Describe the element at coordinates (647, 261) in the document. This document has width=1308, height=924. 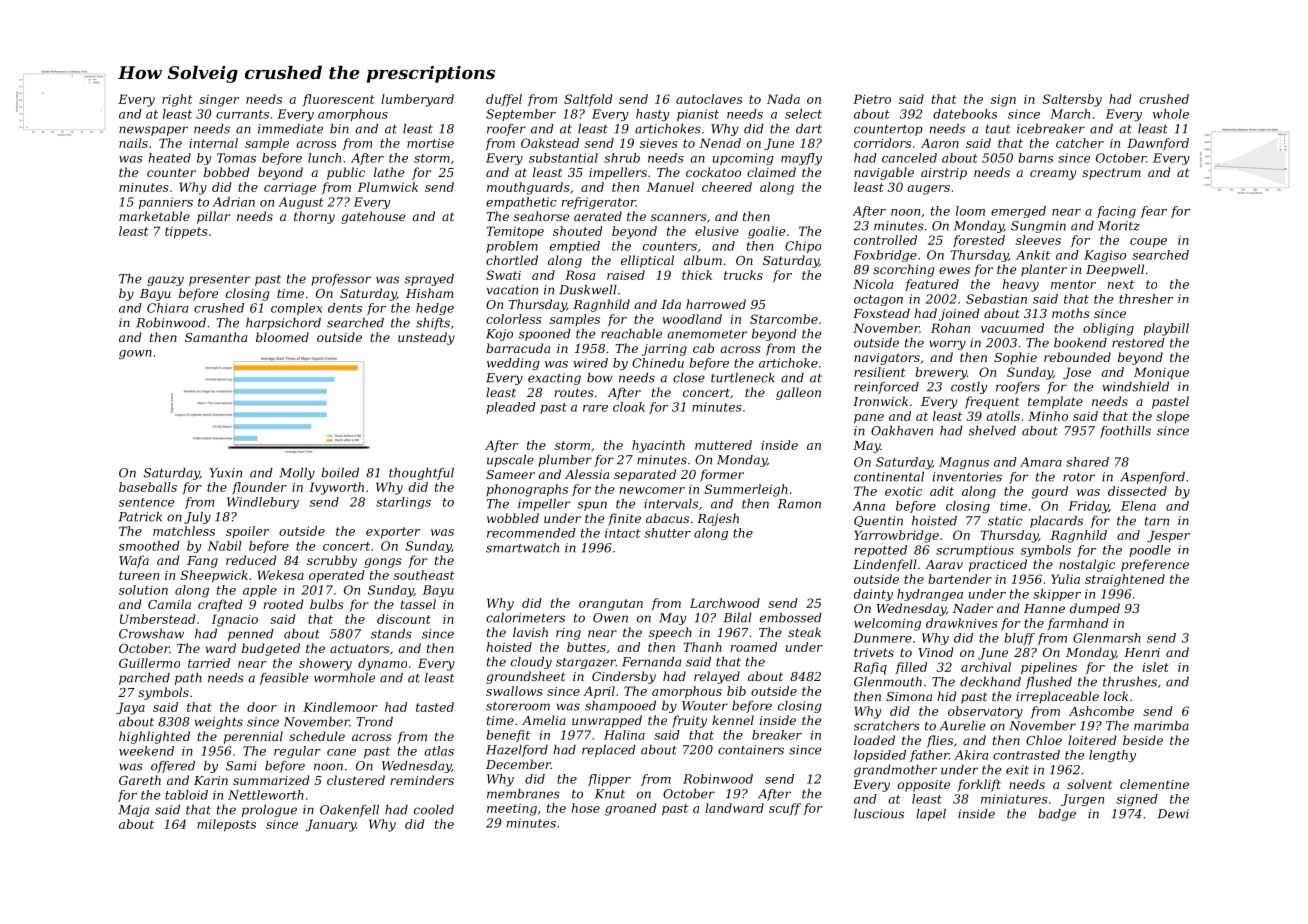
I see `elliptical` at that location.
